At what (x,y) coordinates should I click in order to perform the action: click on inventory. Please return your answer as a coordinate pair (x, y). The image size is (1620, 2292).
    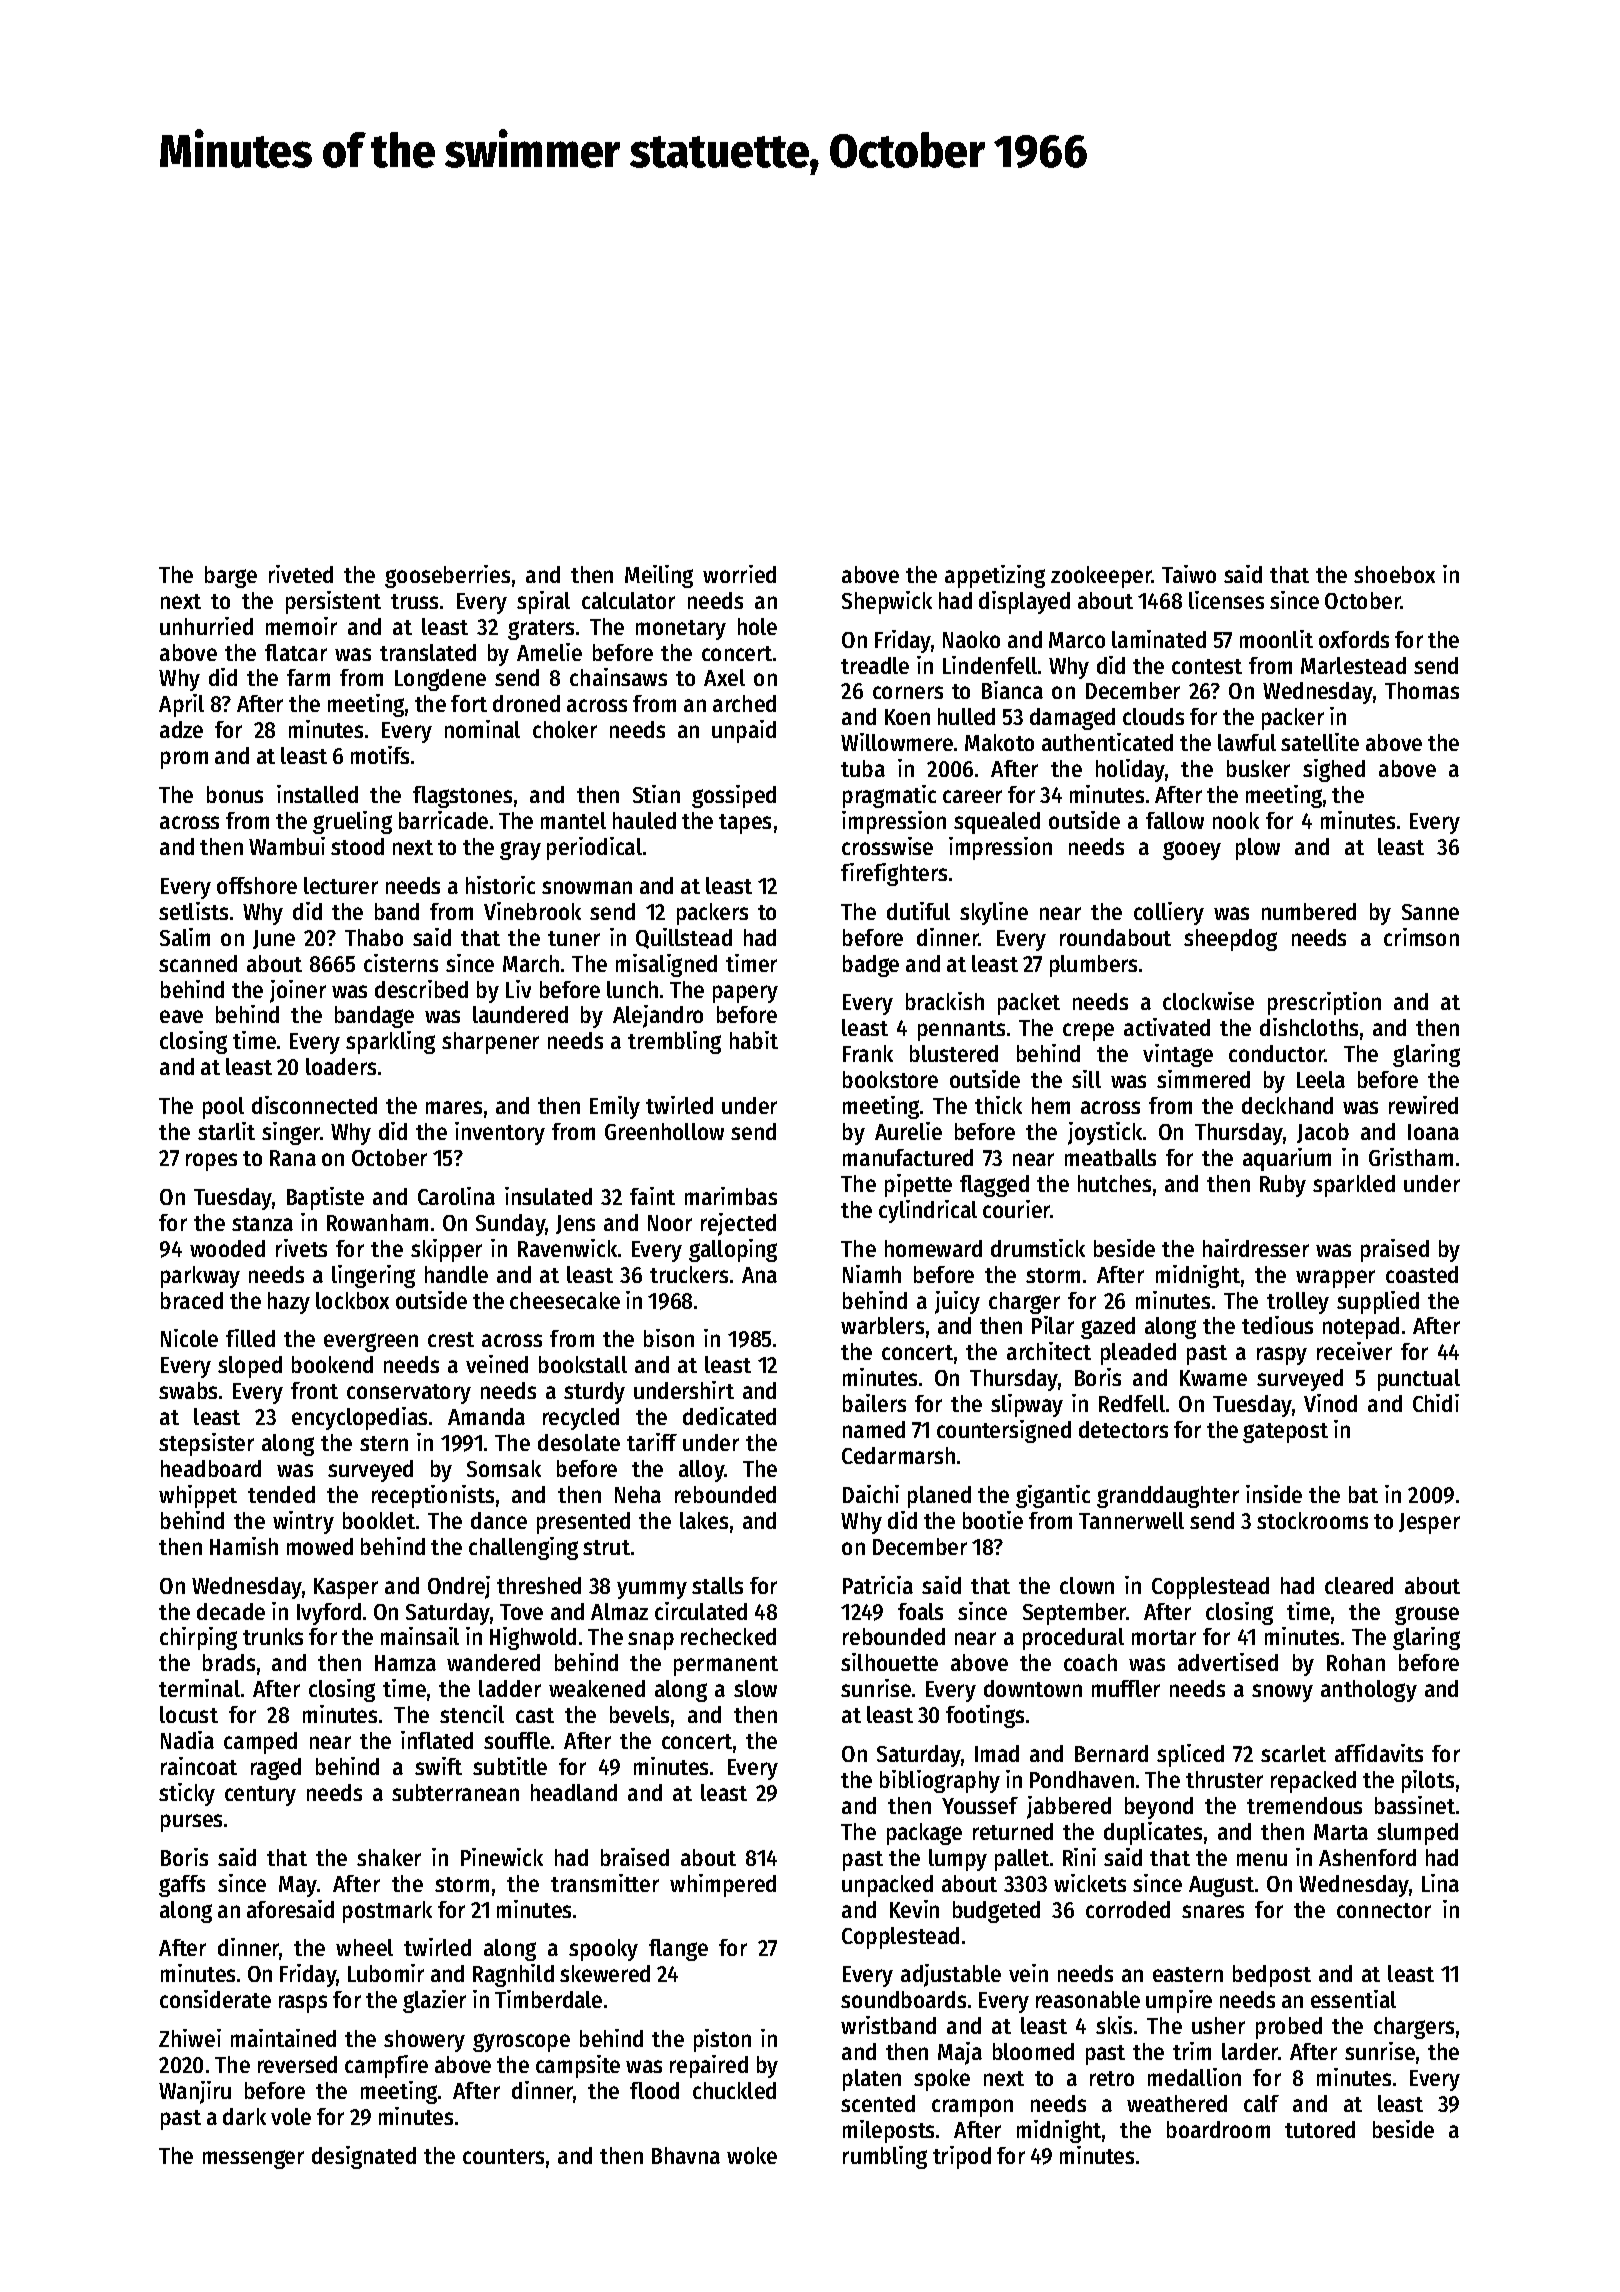
    Looking at the image, I should click on (500, 1133).
